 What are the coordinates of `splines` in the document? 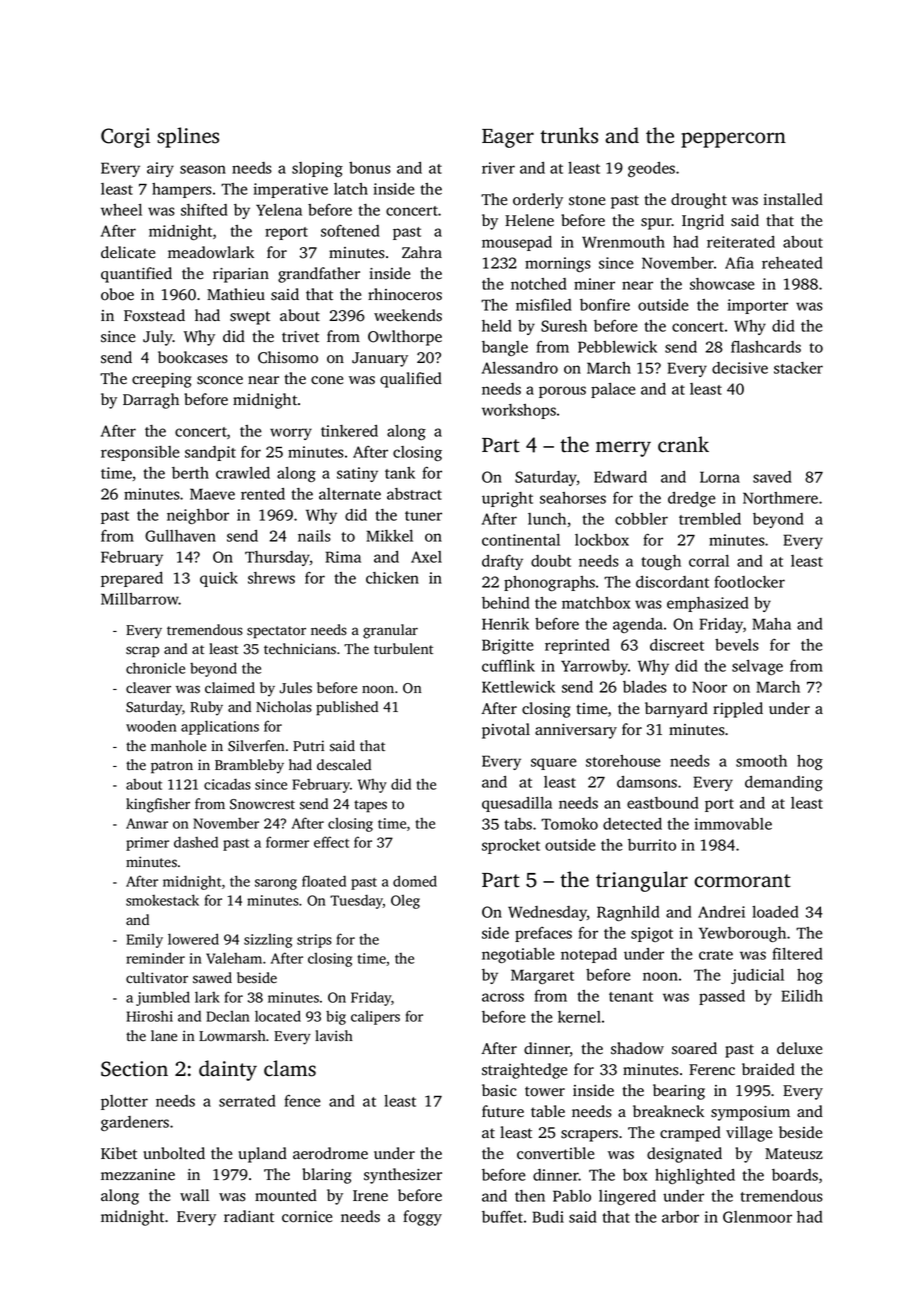 It's located at (188, 137).
